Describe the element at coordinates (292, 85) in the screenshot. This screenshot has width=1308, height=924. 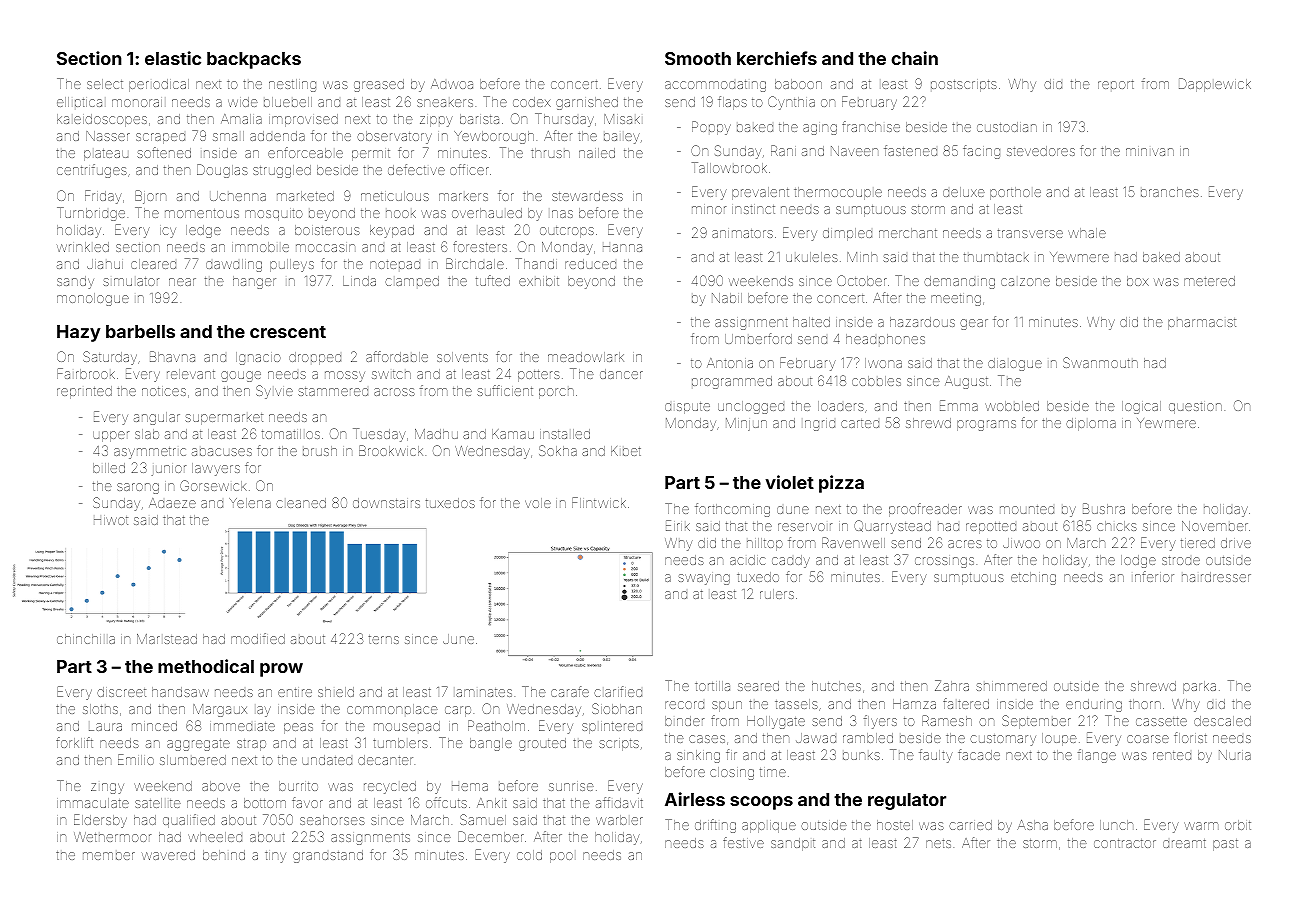
I see `nestling` at that location.
